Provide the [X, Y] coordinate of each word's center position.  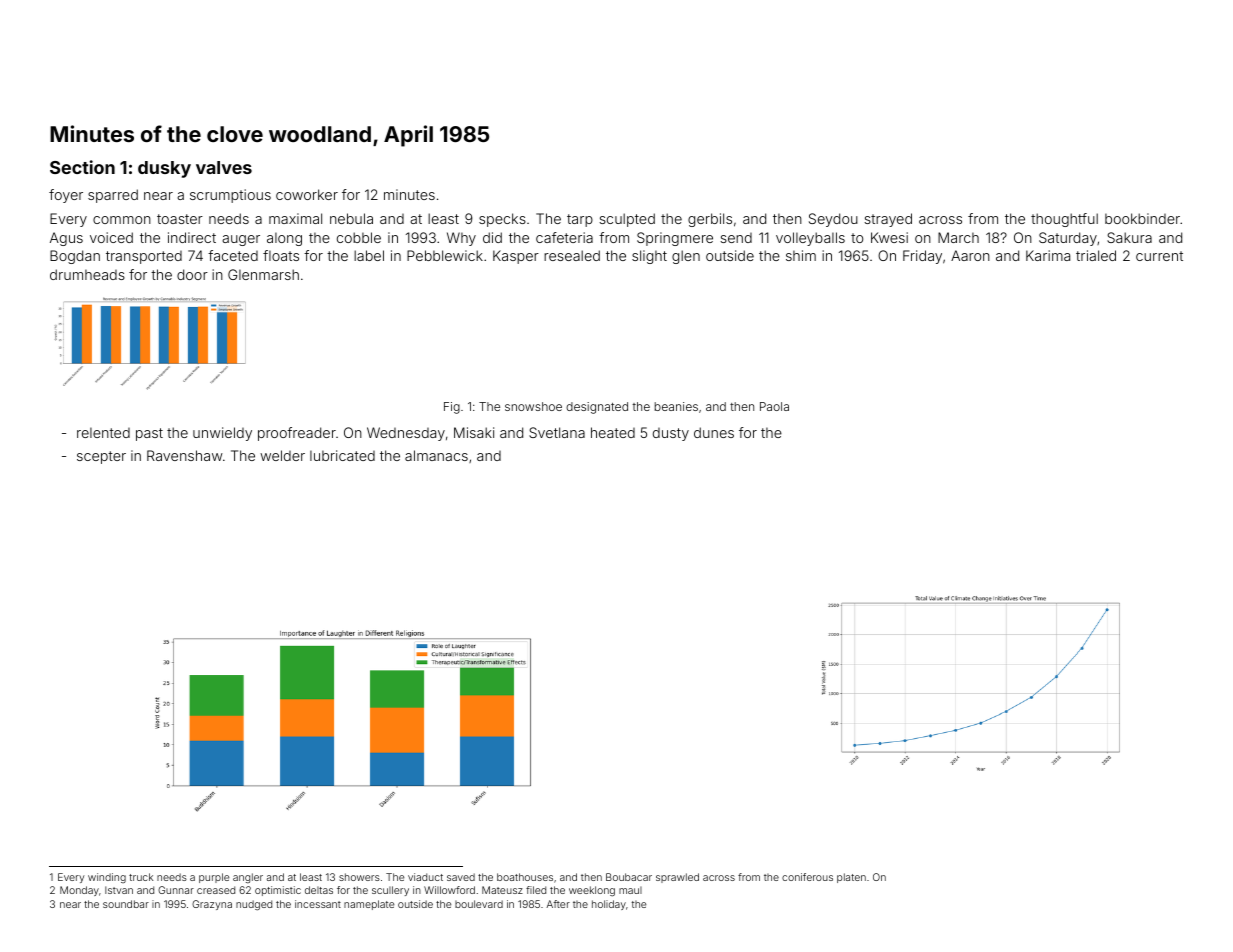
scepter [101, 457]
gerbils [710, 220]
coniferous [807, 877]
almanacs [436, 455]
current [1159, 256]
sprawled [677, 878]
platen [851, 878]
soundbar [126, 904]
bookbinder [1142, 218]
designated [597, 408]
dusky [164, 169]
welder [282, 455]
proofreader [297, 434]
